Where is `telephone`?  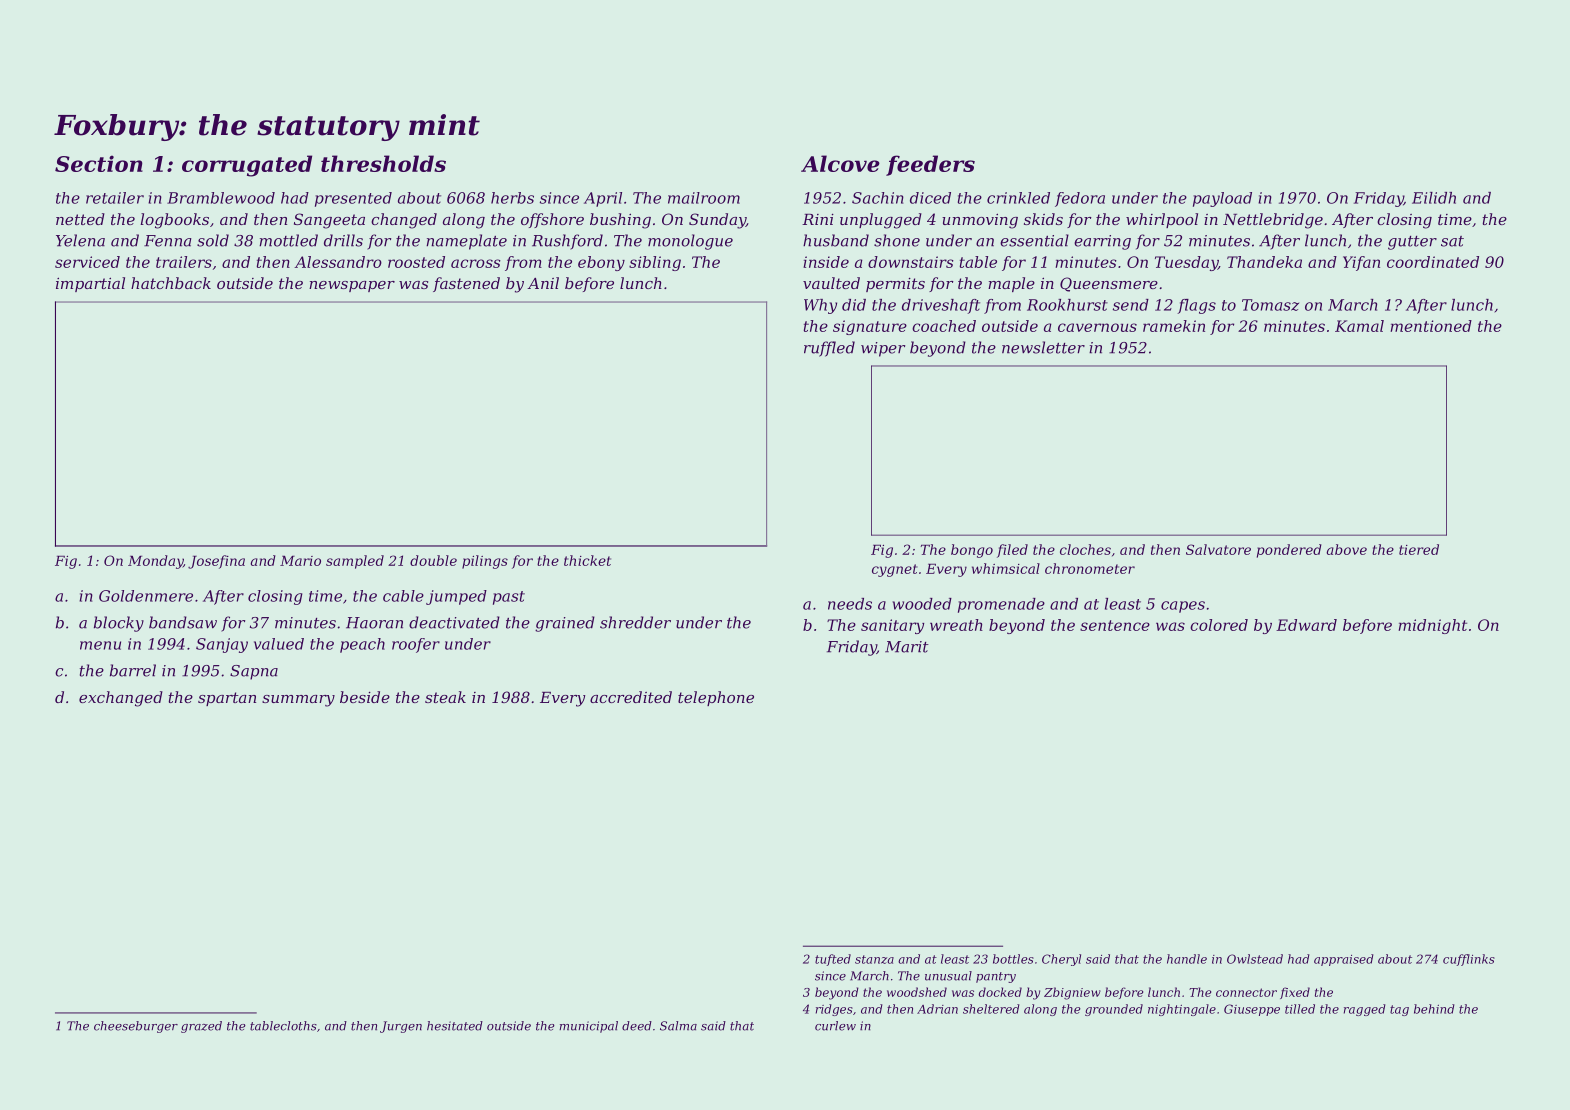
telephone is located at coordinates (716, 698).
